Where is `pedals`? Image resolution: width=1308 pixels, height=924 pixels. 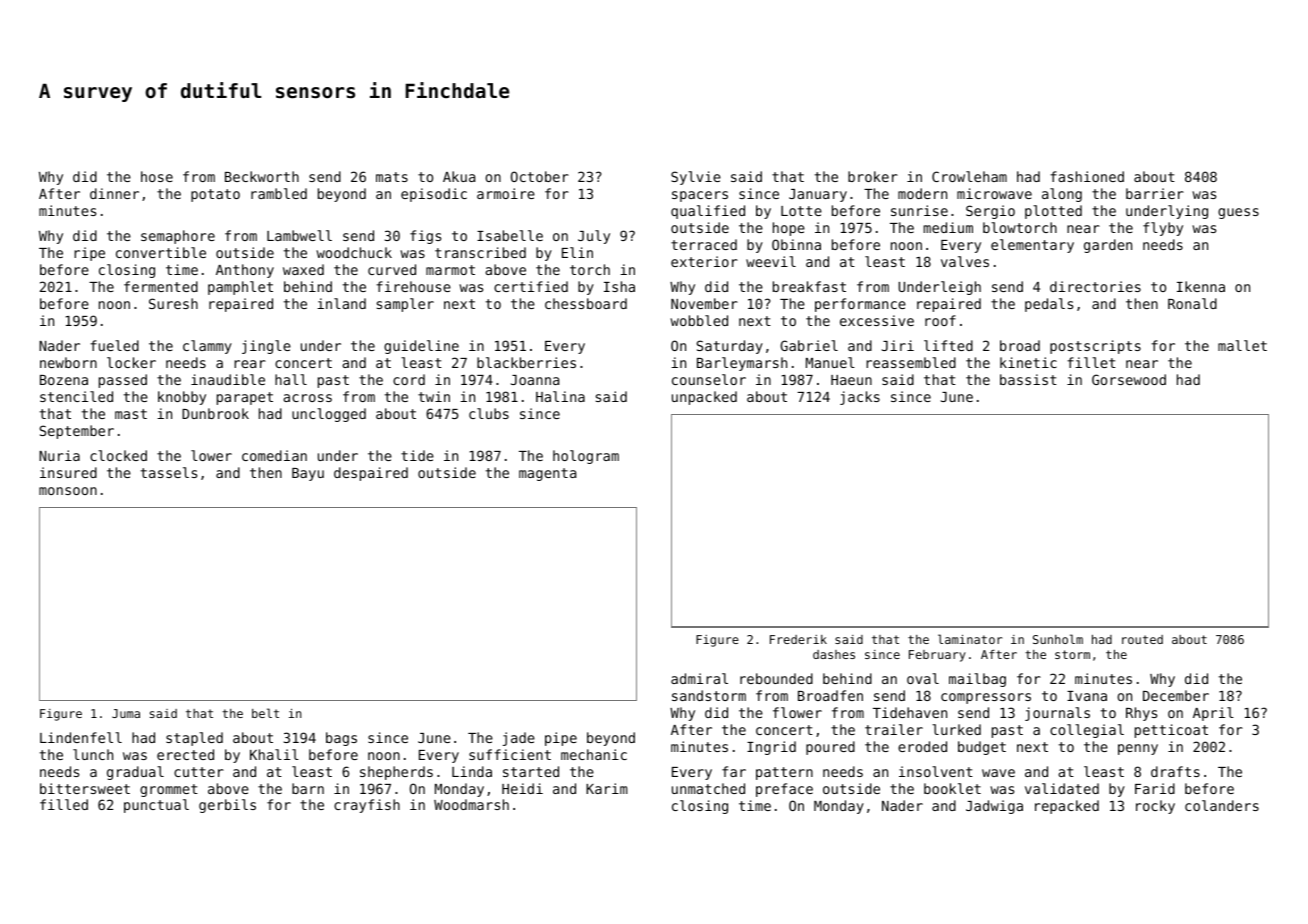
pedals is located at coordinates (1049, 305).
